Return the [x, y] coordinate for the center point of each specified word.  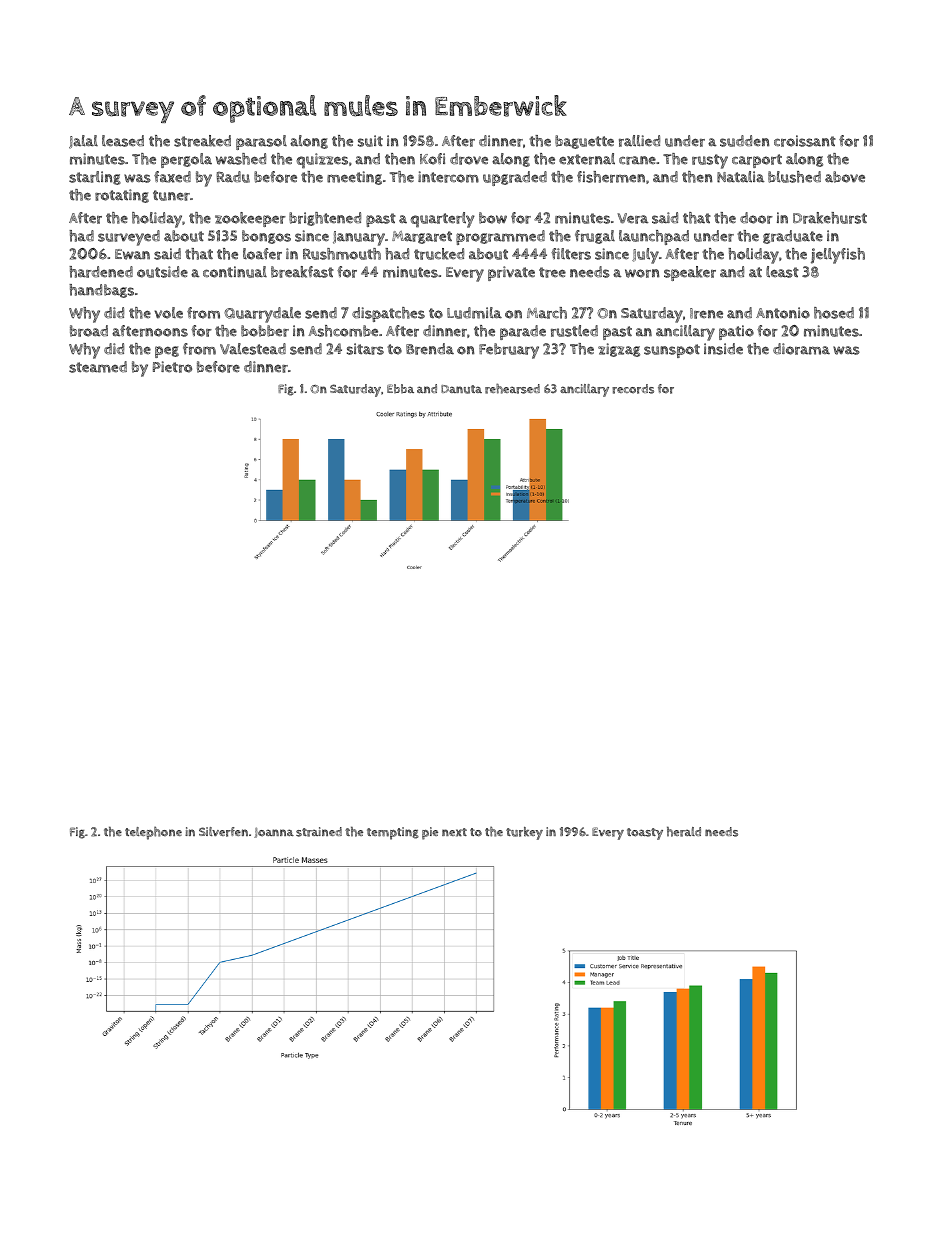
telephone [153, 833]
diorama [801, 349]
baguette [584, 142]
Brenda [430, 349]
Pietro [172, 367]
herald [684, 831]
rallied [639, 141]
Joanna [274, 832]
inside [723, 349]
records [633, 389]
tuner [171, 195]
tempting [393, 833]
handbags [101, 291]
